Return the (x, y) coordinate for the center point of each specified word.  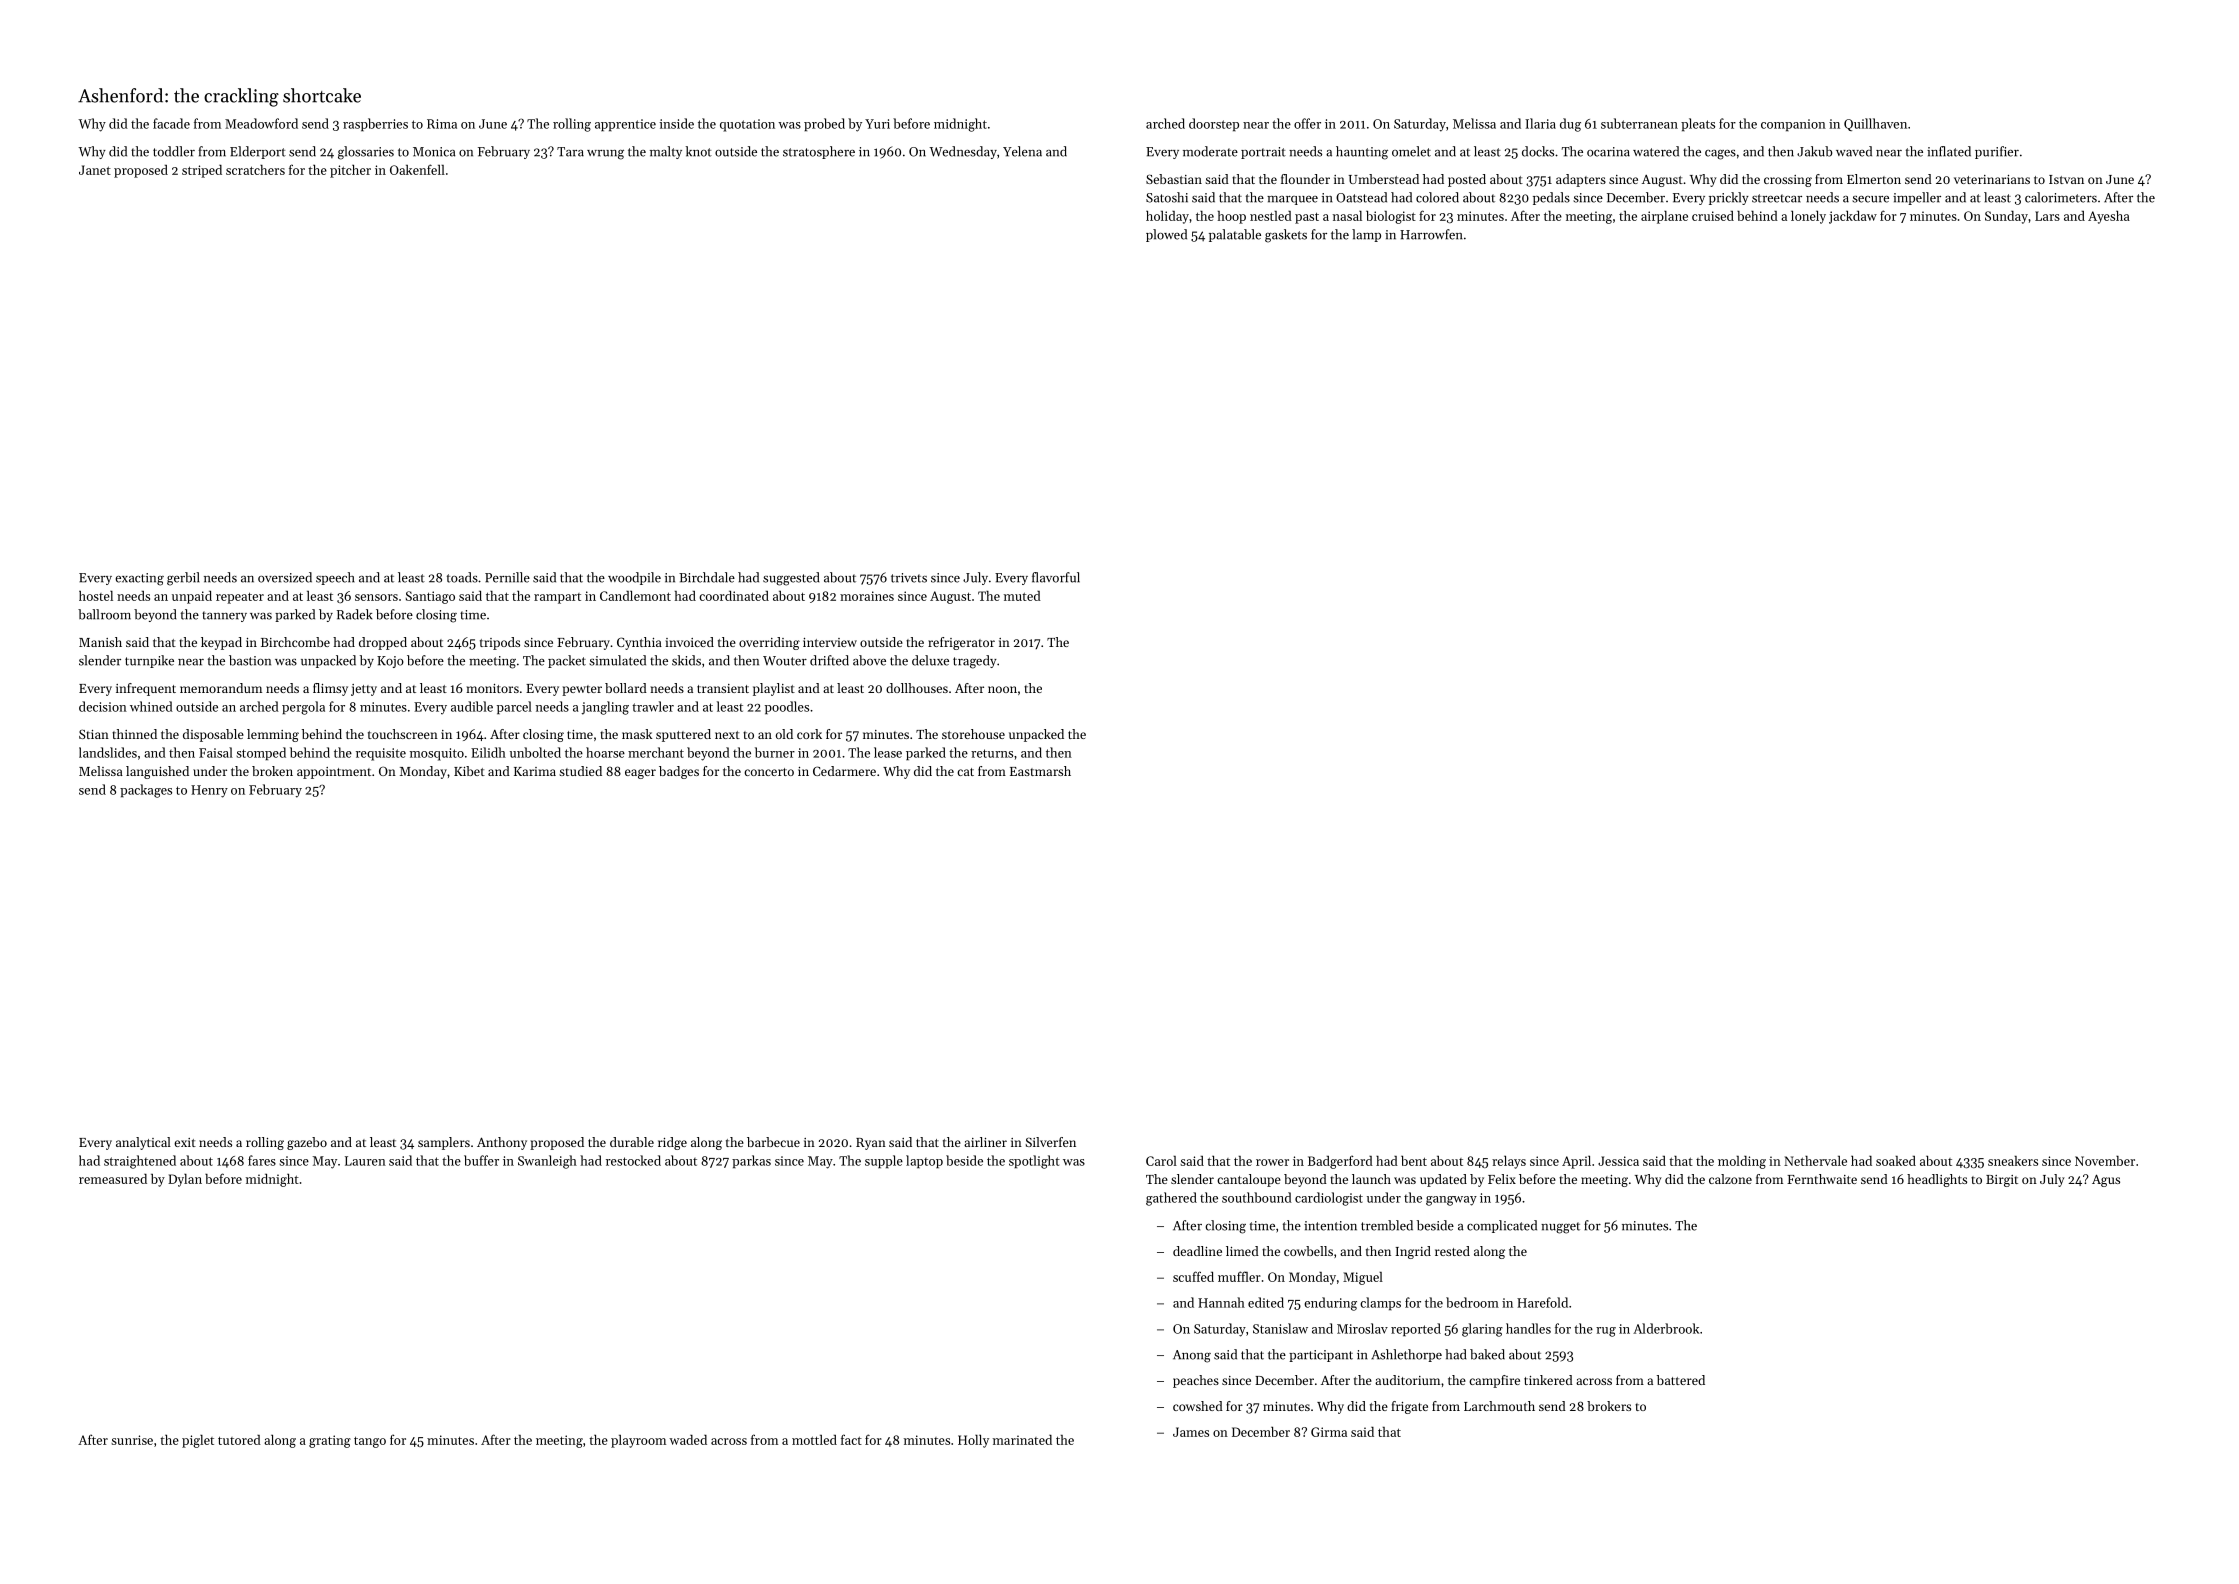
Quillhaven (1875, 124)
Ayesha (2109, 217)
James (1191, 1432)
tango (370, 1442)
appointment (334, 773)
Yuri (877, 124)
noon (1002, 689)
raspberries (375, 124)
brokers (1609, 1406)
